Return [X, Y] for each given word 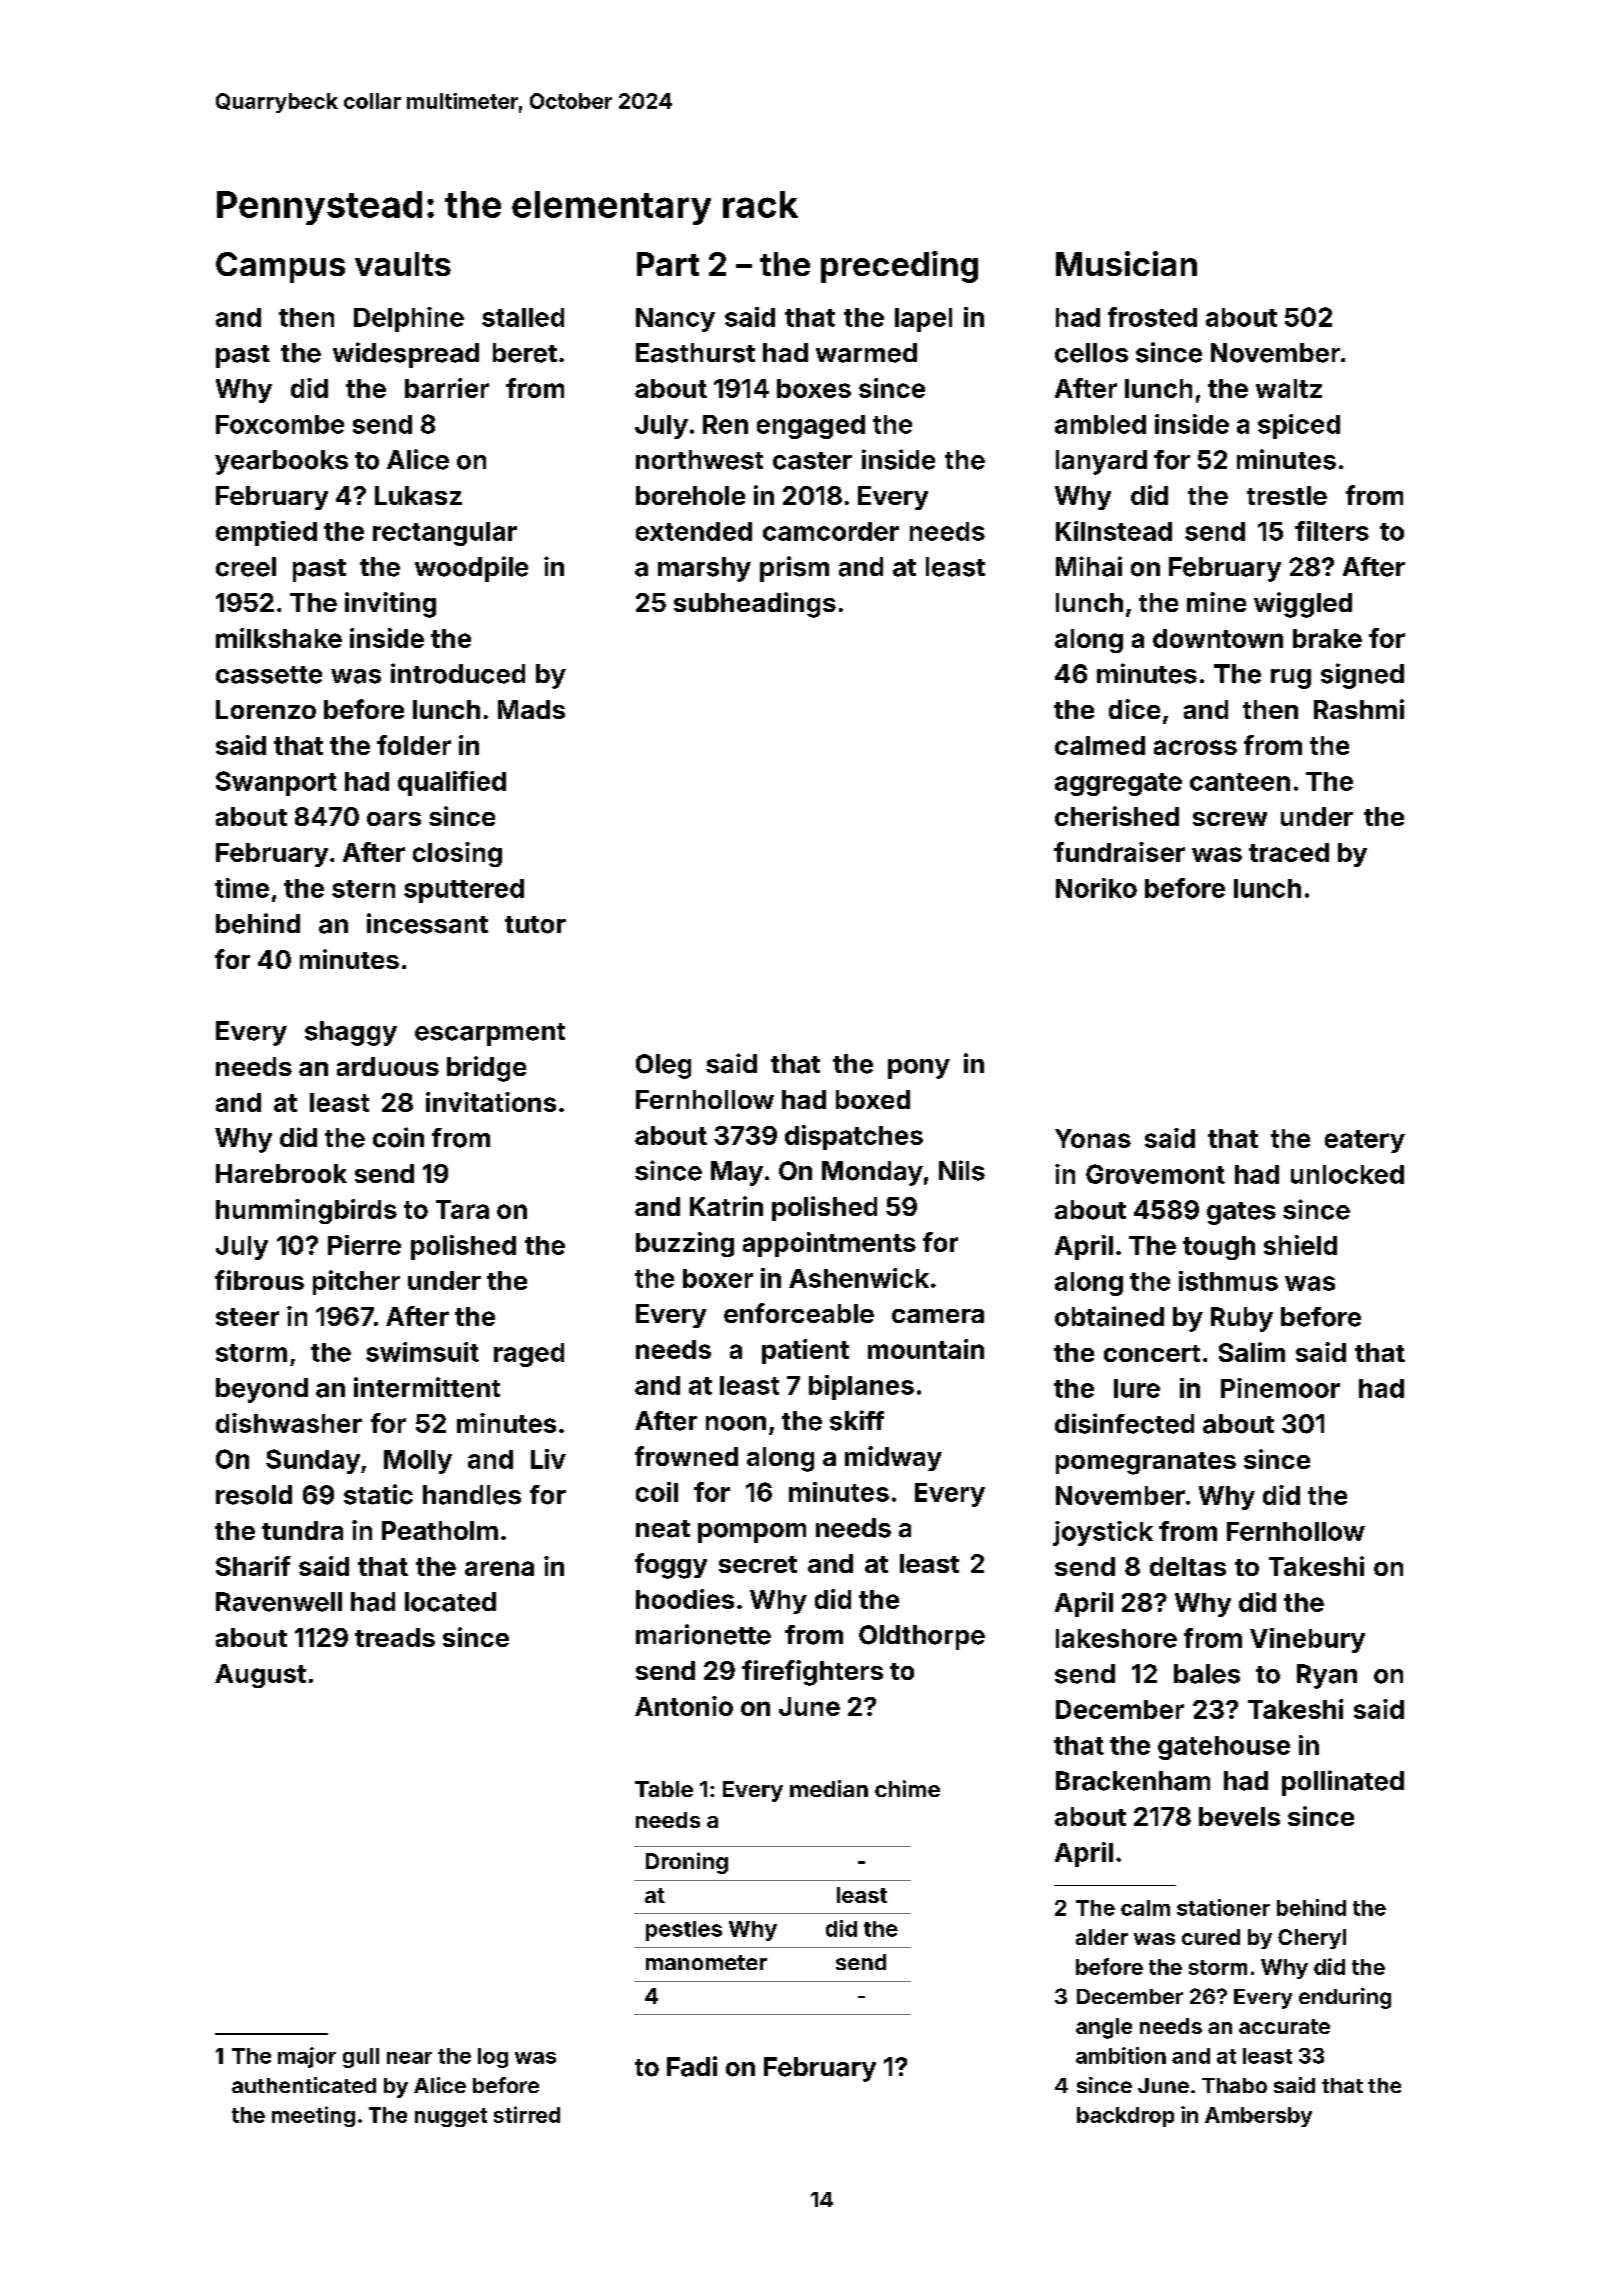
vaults [403, 264]
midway [893, 1458]
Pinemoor [1280, 1388]
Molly [418, 1462]
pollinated [1343, 1783]
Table [664, 1789]
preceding [899, 267]
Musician [1126, 263]
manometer [706, 1962]
